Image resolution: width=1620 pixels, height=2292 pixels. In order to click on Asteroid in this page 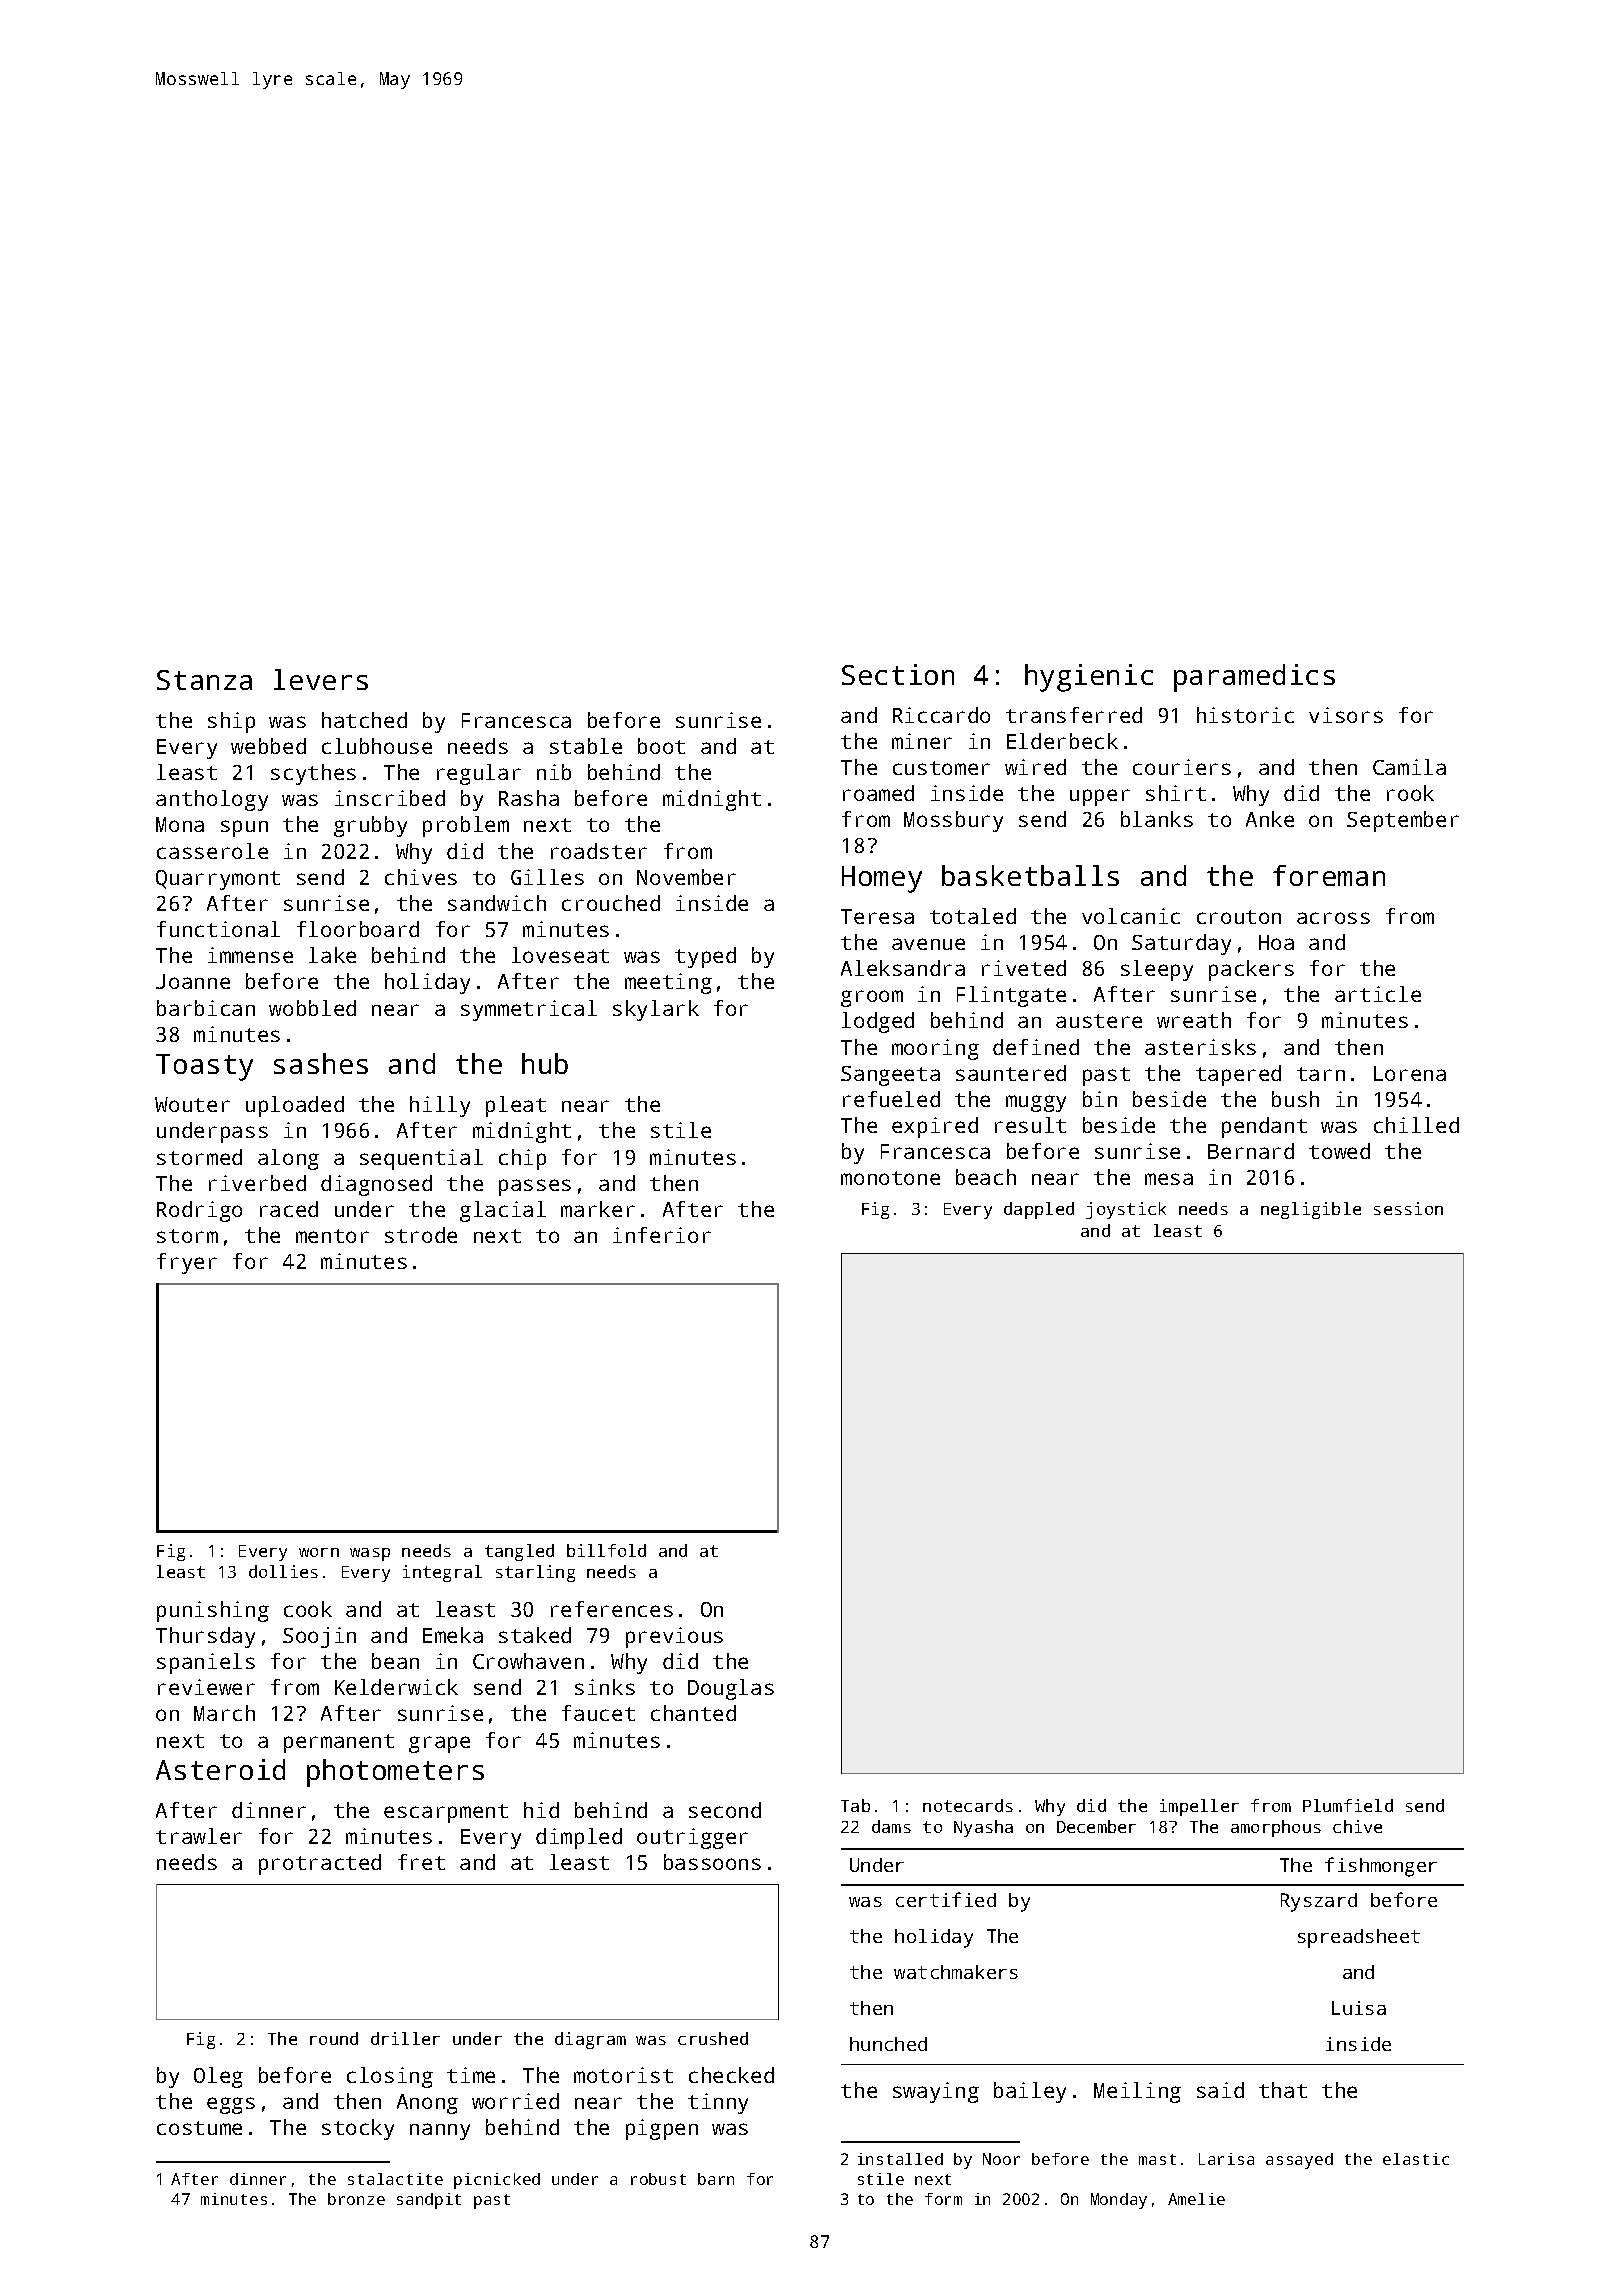, I will do `click(220, 1769)`.
